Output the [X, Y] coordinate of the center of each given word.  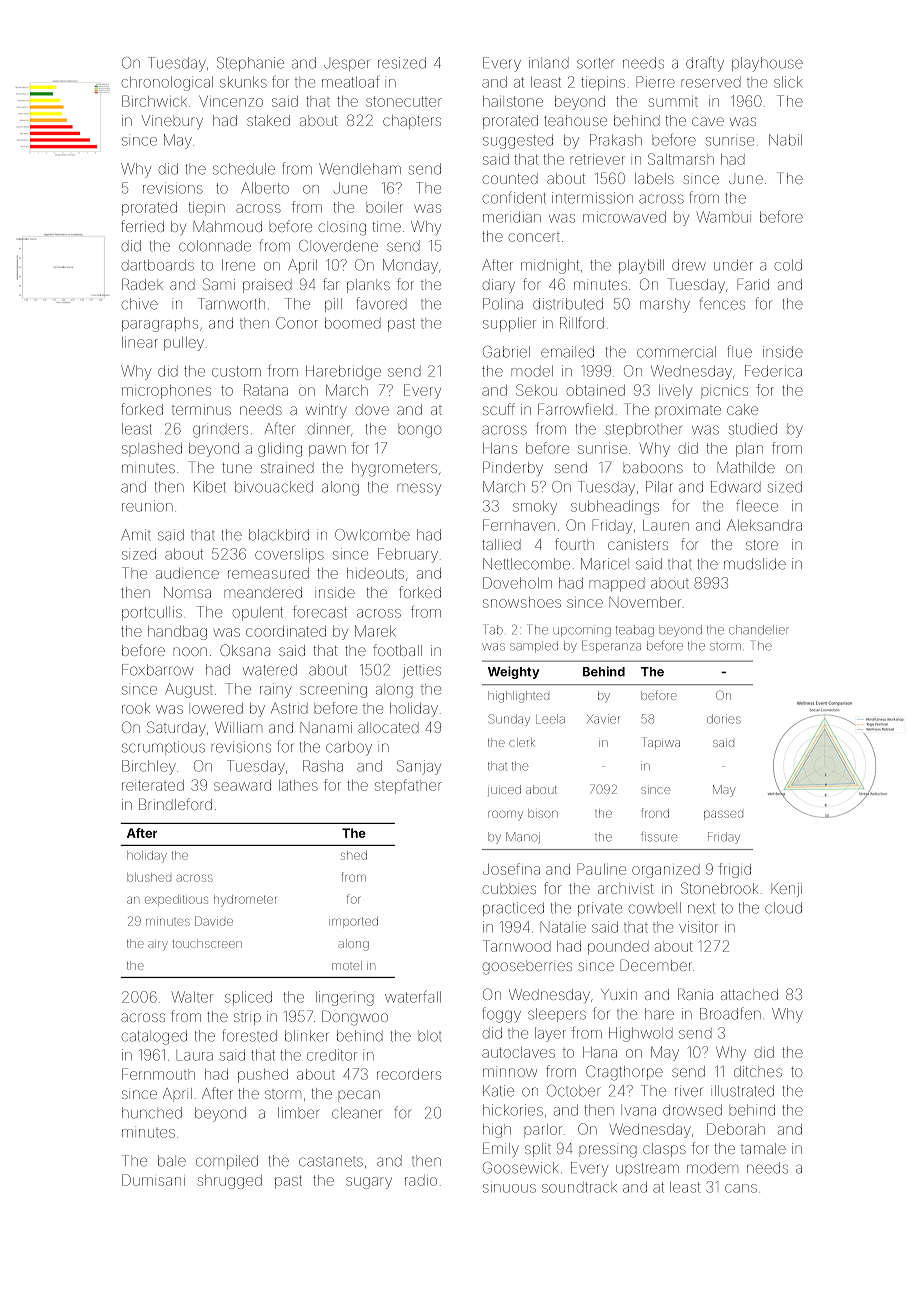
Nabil [785, 140]
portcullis [152, 613]
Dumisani [153, 1180]
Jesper [346, 65]
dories [724, 719]
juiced [504, 790]
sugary [369, 1183]
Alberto [265, 188]
